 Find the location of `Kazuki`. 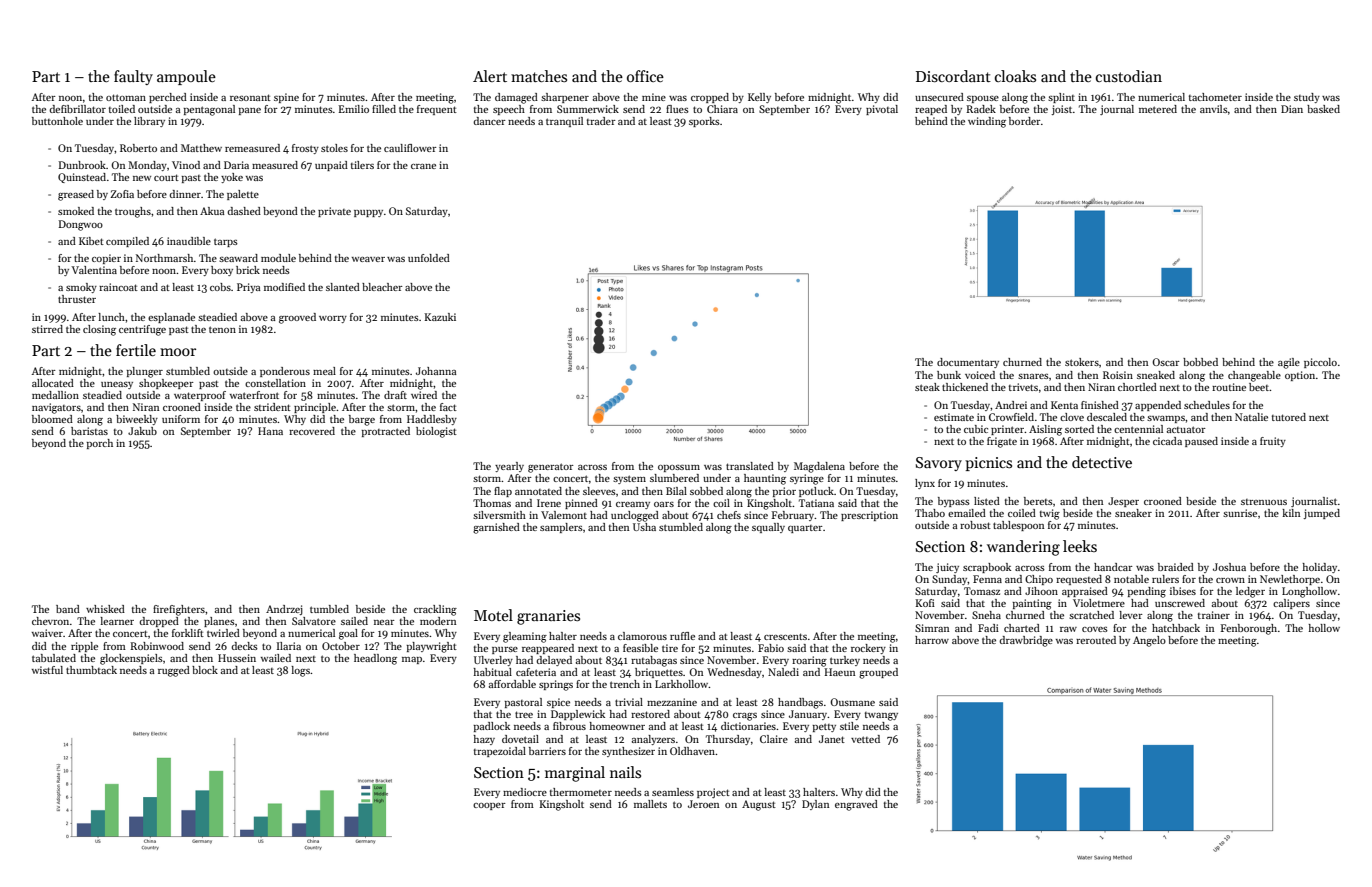

Kazuki is located at coordinates (440, 317).
